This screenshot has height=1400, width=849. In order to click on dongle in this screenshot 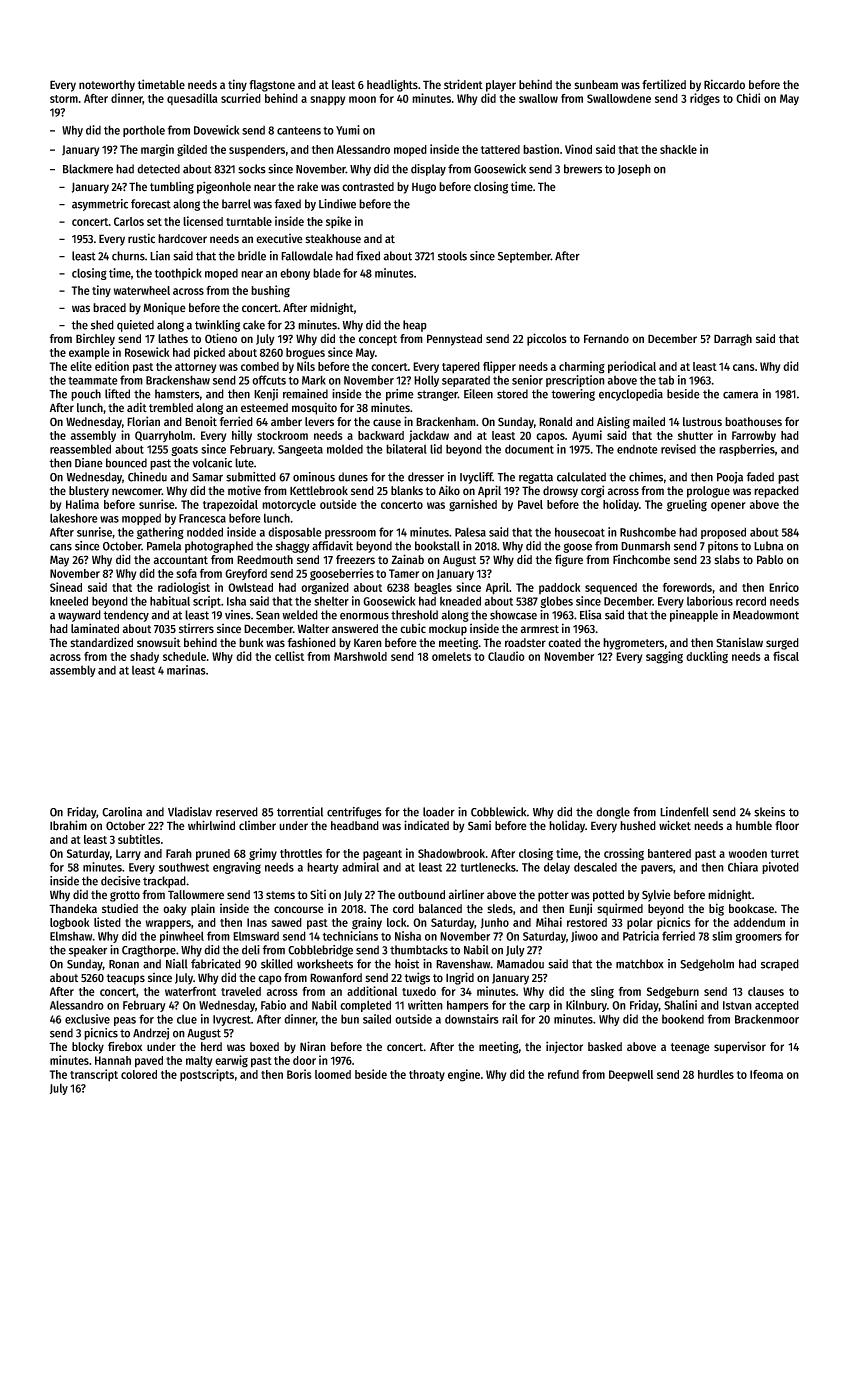, I will do `click(613, 813)`.
